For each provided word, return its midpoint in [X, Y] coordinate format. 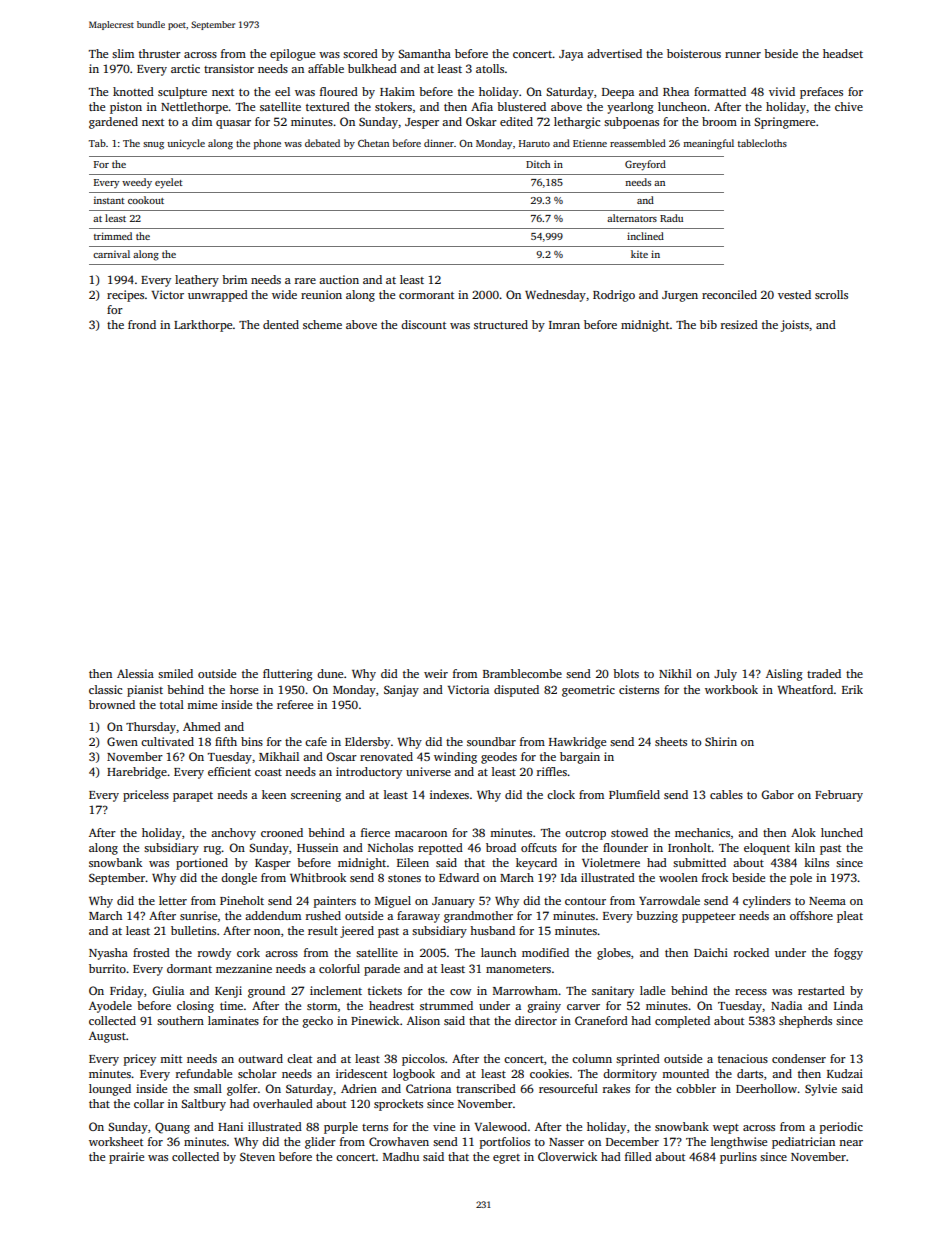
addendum [273, 915]
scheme [322, 324]
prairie [126, 1158]
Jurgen [680, 296]
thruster [160, 53]
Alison [423, 1020]
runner [743, 55]
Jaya [571, 55]
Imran [564, 325]
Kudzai [845, 1073]
